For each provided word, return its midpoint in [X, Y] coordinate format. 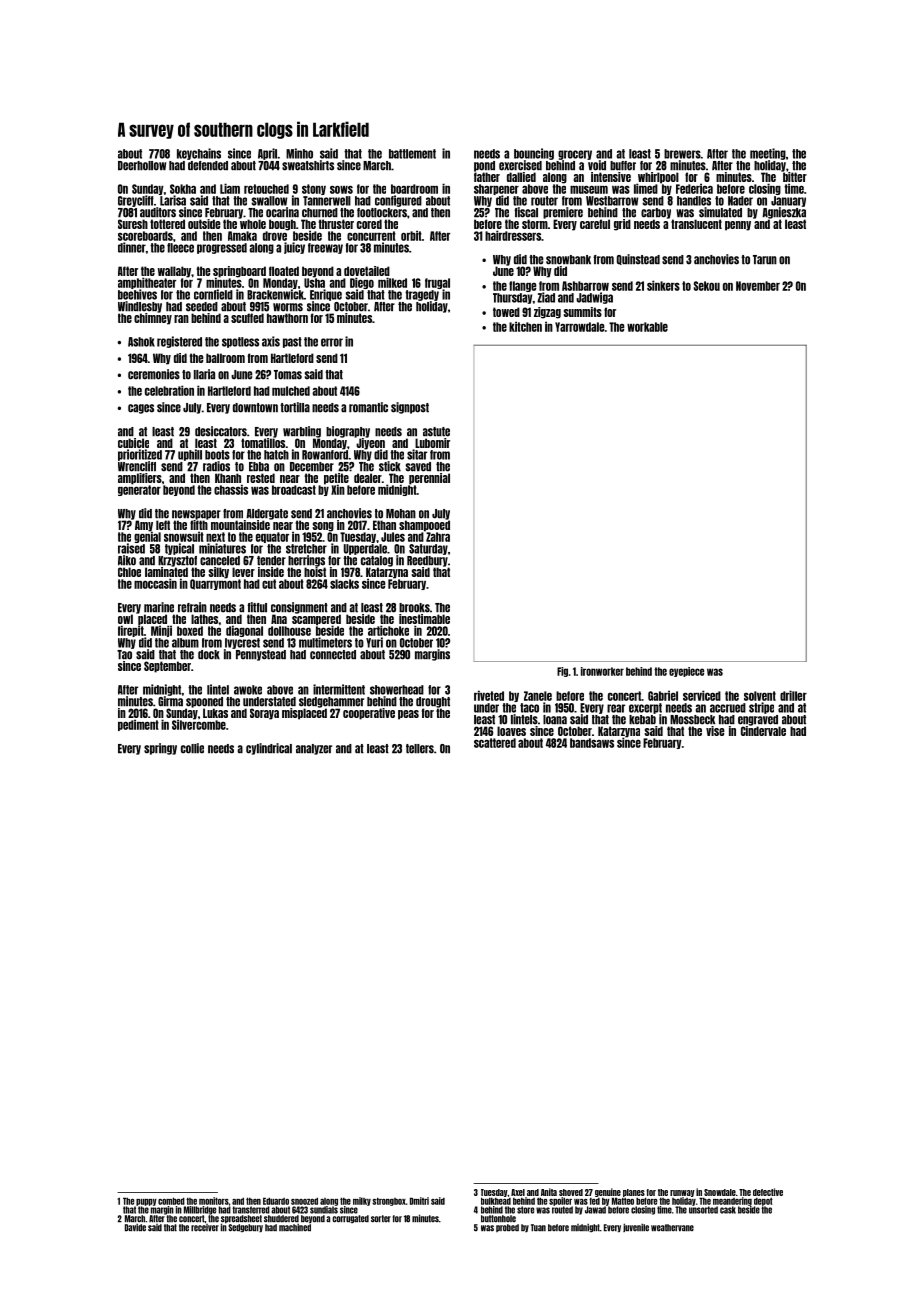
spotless [240, 342]
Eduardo [276, 1201]
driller [793, 695]
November [758, 286]
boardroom [414, 189]
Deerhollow [142, 166]
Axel [518, 1192]
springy [160, 749]
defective [768, 1192]
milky [362, 1201]
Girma [170, 701]
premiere [563, 213]
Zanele [538, 696]
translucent [696, 224]
